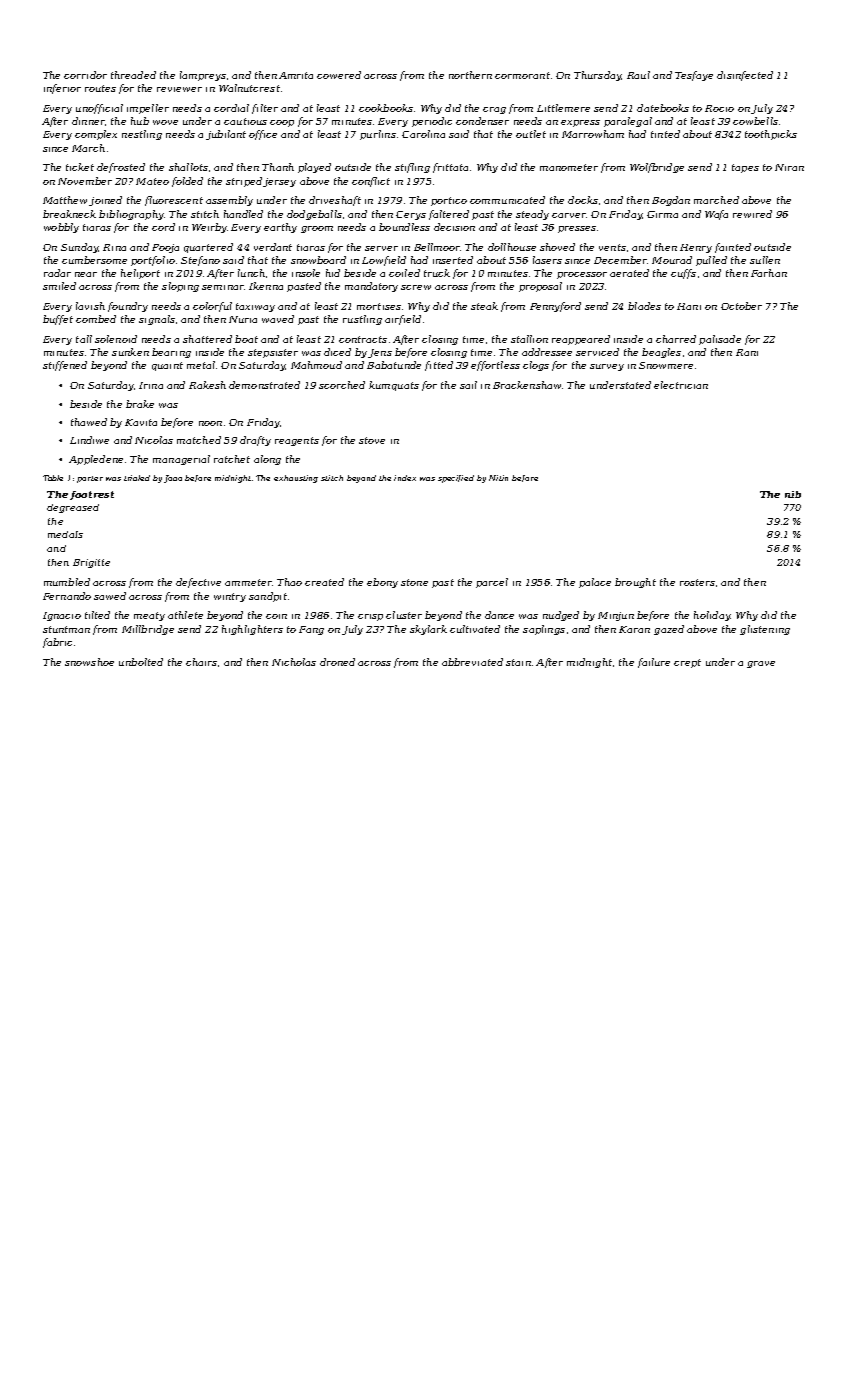  Describe the element at coordinates (403, 320) in the page. I see `airfield` at that location.
